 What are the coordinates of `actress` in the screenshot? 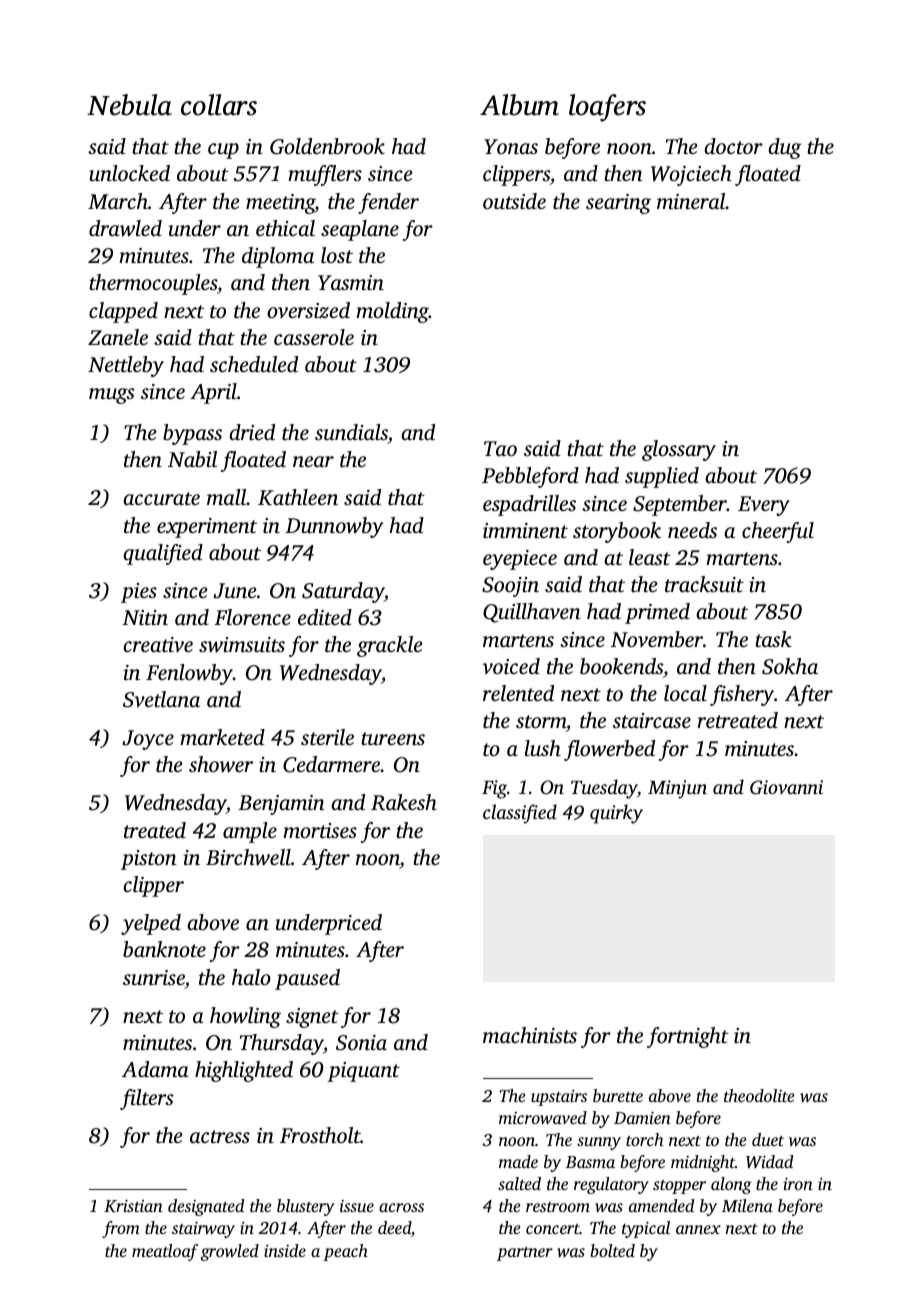 It's located at (220, 1136).
